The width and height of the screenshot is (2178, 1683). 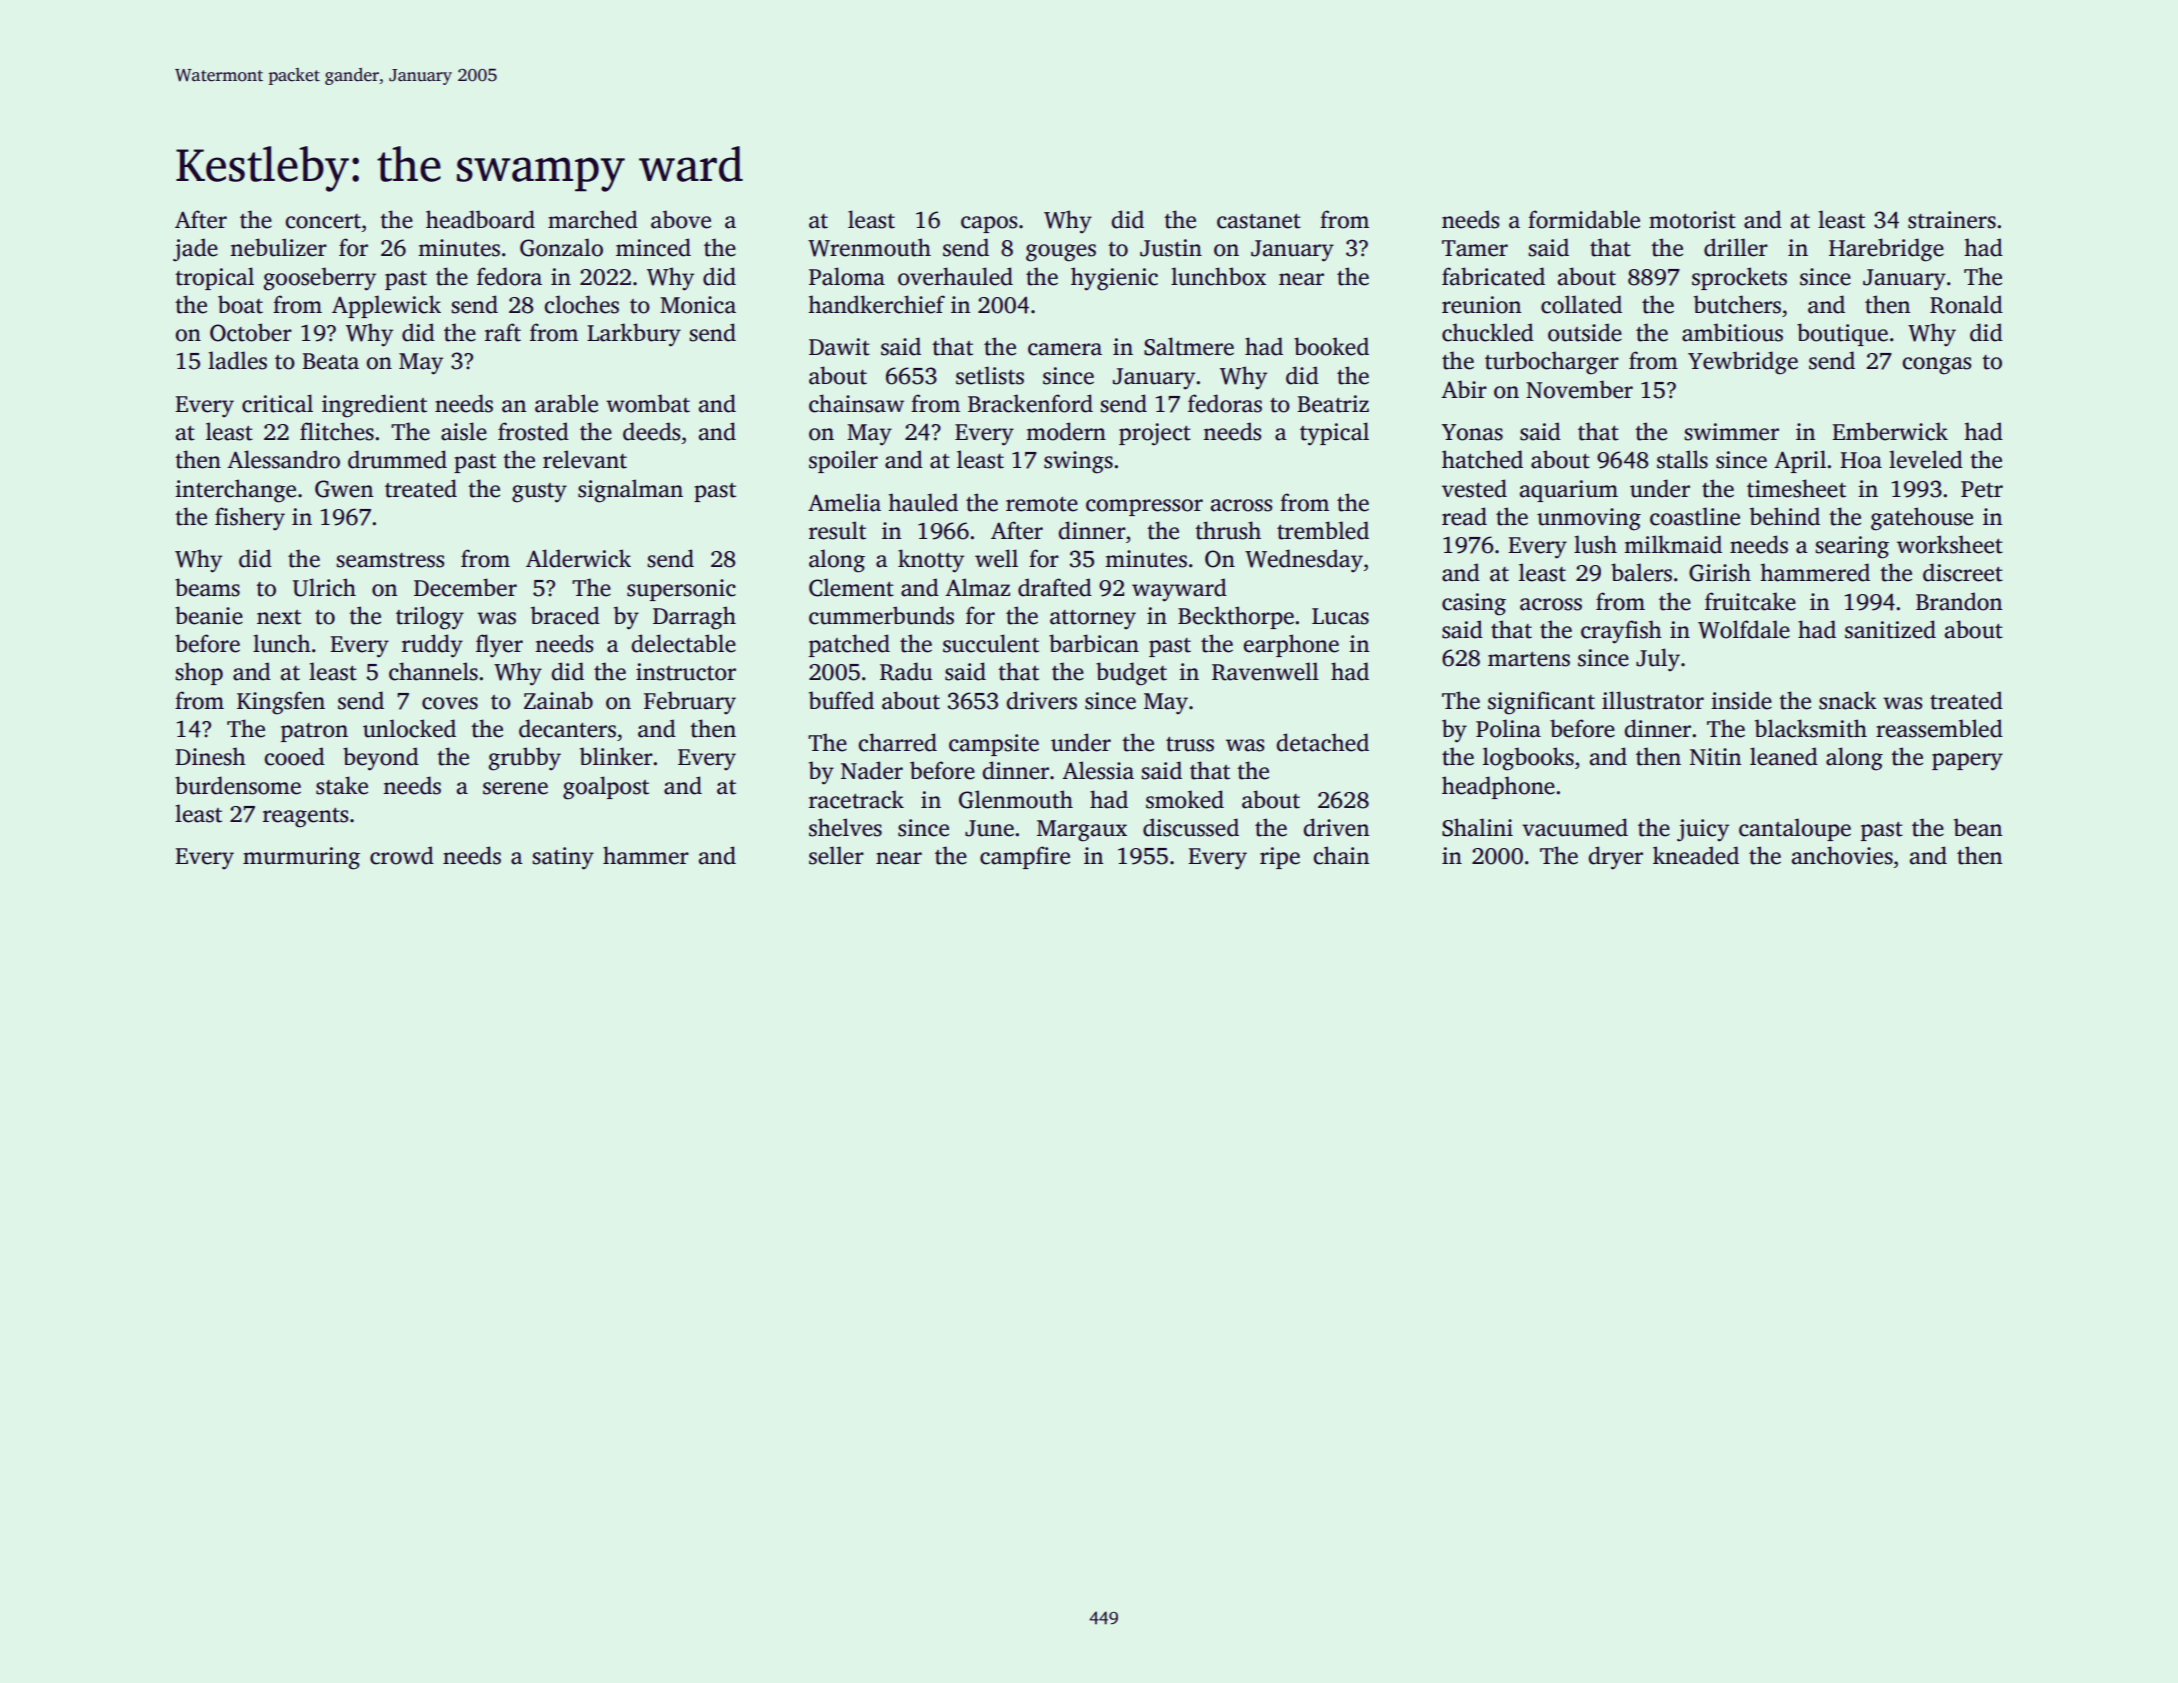 I want to click on formidable, so click(x=1584, y=219).
